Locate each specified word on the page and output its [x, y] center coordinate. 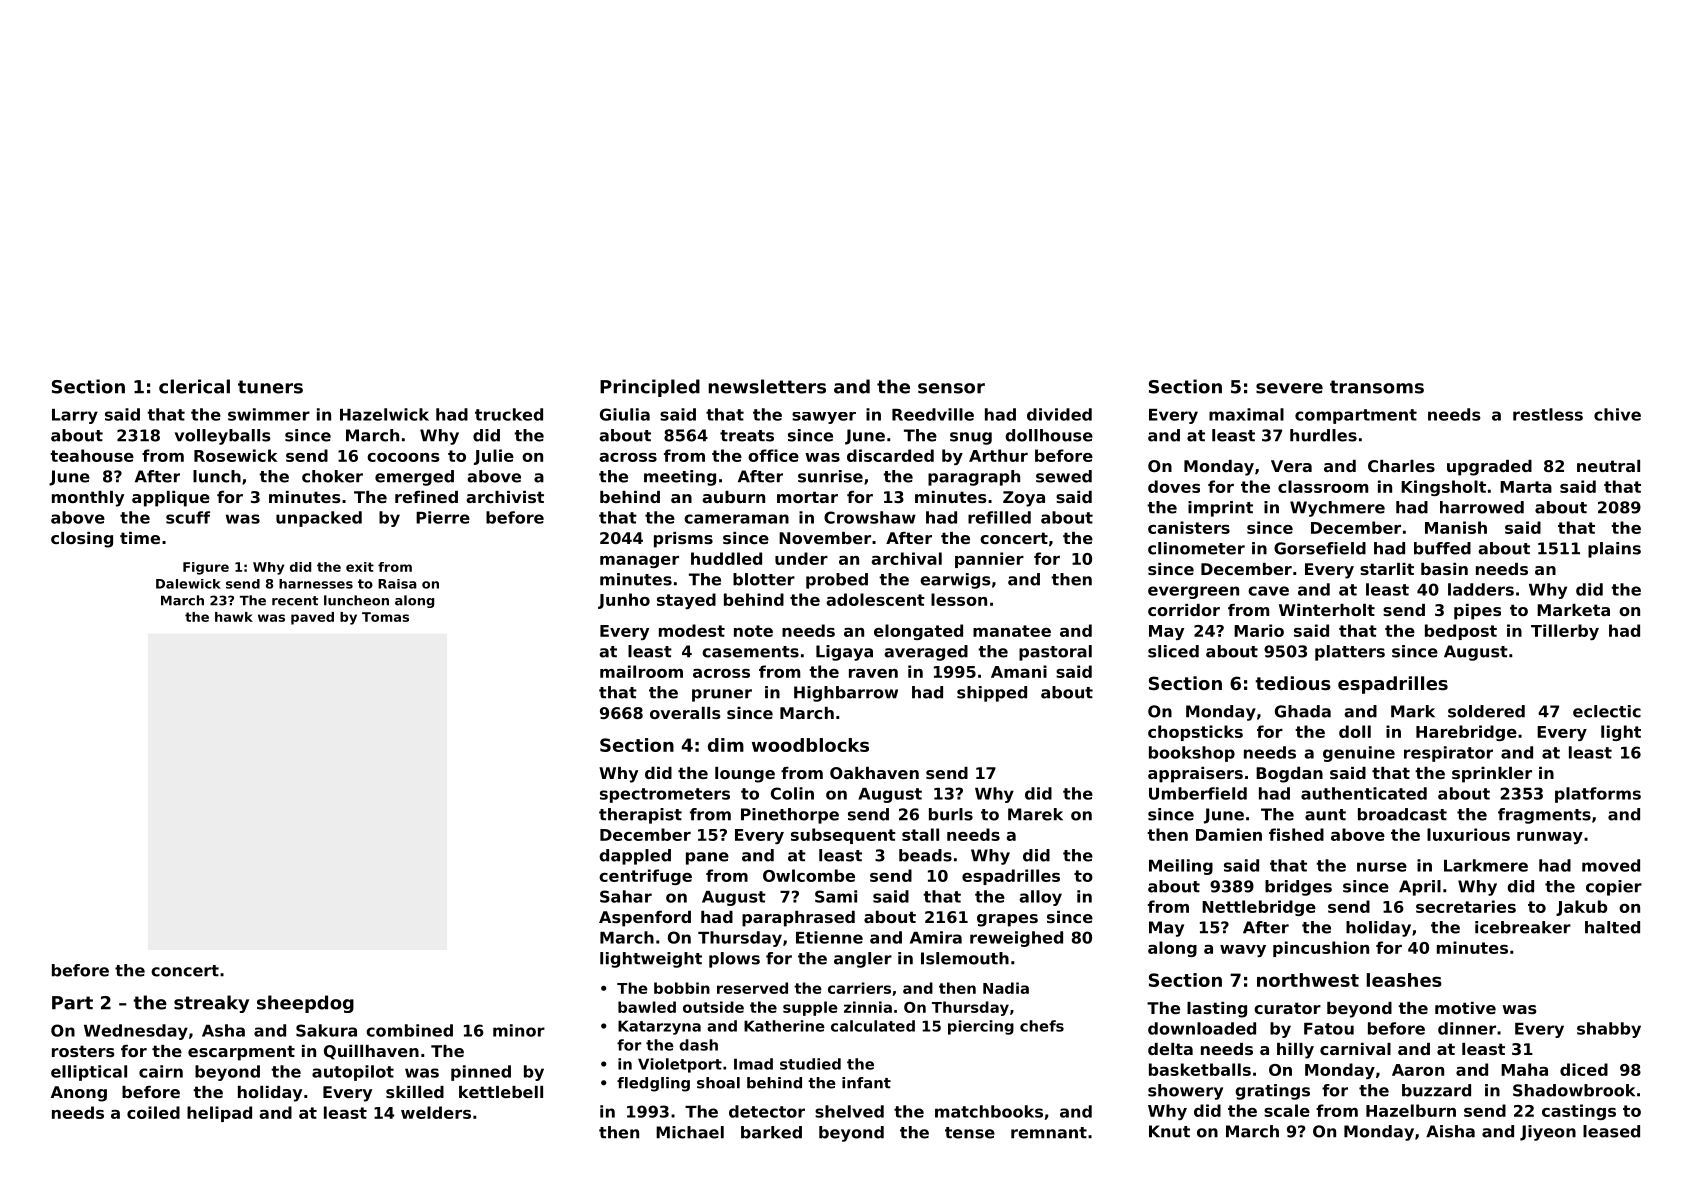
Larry [75, 416]
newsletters [767, 386]
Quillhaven [371, 1052]
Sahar [626, 896]
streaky [211, 1004]
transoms [1377, 387]
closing [82, 540]
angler [863, 960]
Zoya [1024, 499]
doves [1174, 486]
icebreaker [1523, 927]
